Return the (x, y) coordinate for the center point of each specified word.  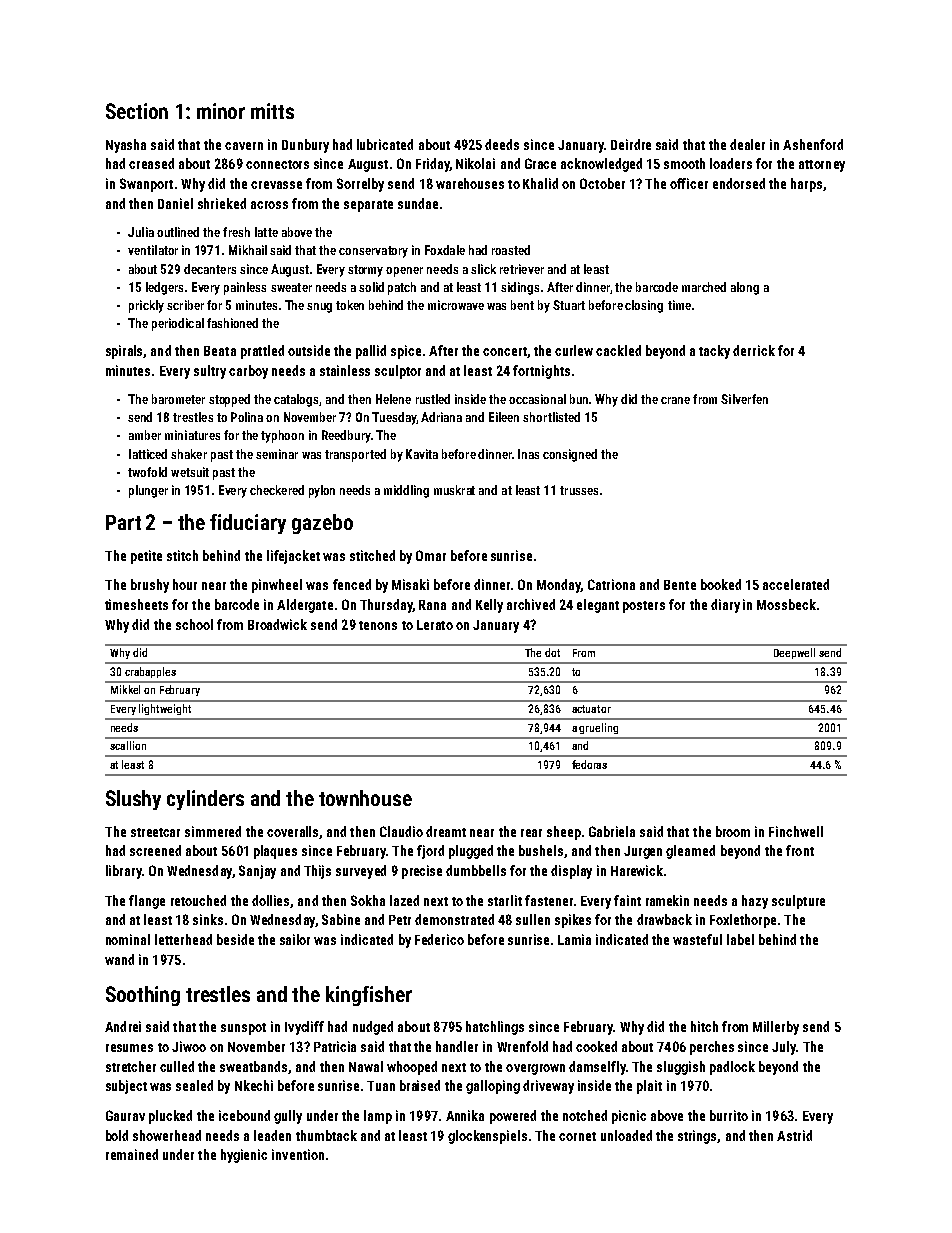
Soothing (143, 996)
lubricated (385, 144)
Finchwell (796, 831)
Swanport (146, 185)
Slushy (133, 800)
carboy (248, 372)
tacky (714, 352)
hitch (704, 1026)
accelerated (796, 584)
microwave (456, 305)
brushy (150, 586)
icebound (244, 1115)
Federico (439, 939)
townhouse (365, 798)
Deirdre (631, 144)
